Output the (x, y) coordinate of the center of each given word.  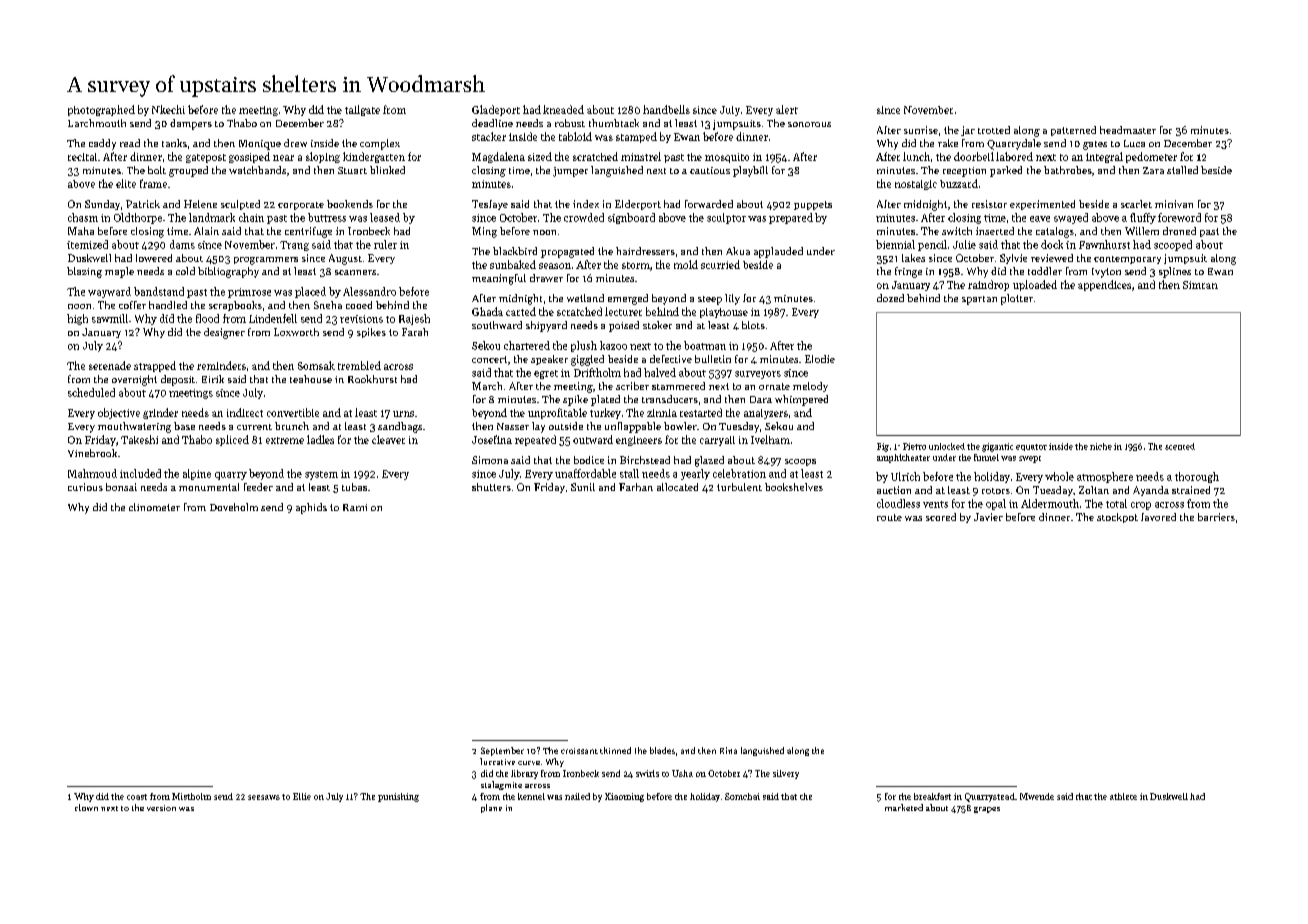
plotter (1017, 299)
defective (671, 359)
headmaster (1128, 130)
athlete (1123, 796)
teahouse (311, 379)
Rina (728, 750)
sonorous (809, 124)
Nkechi (168, 109)
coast (137, 797)
